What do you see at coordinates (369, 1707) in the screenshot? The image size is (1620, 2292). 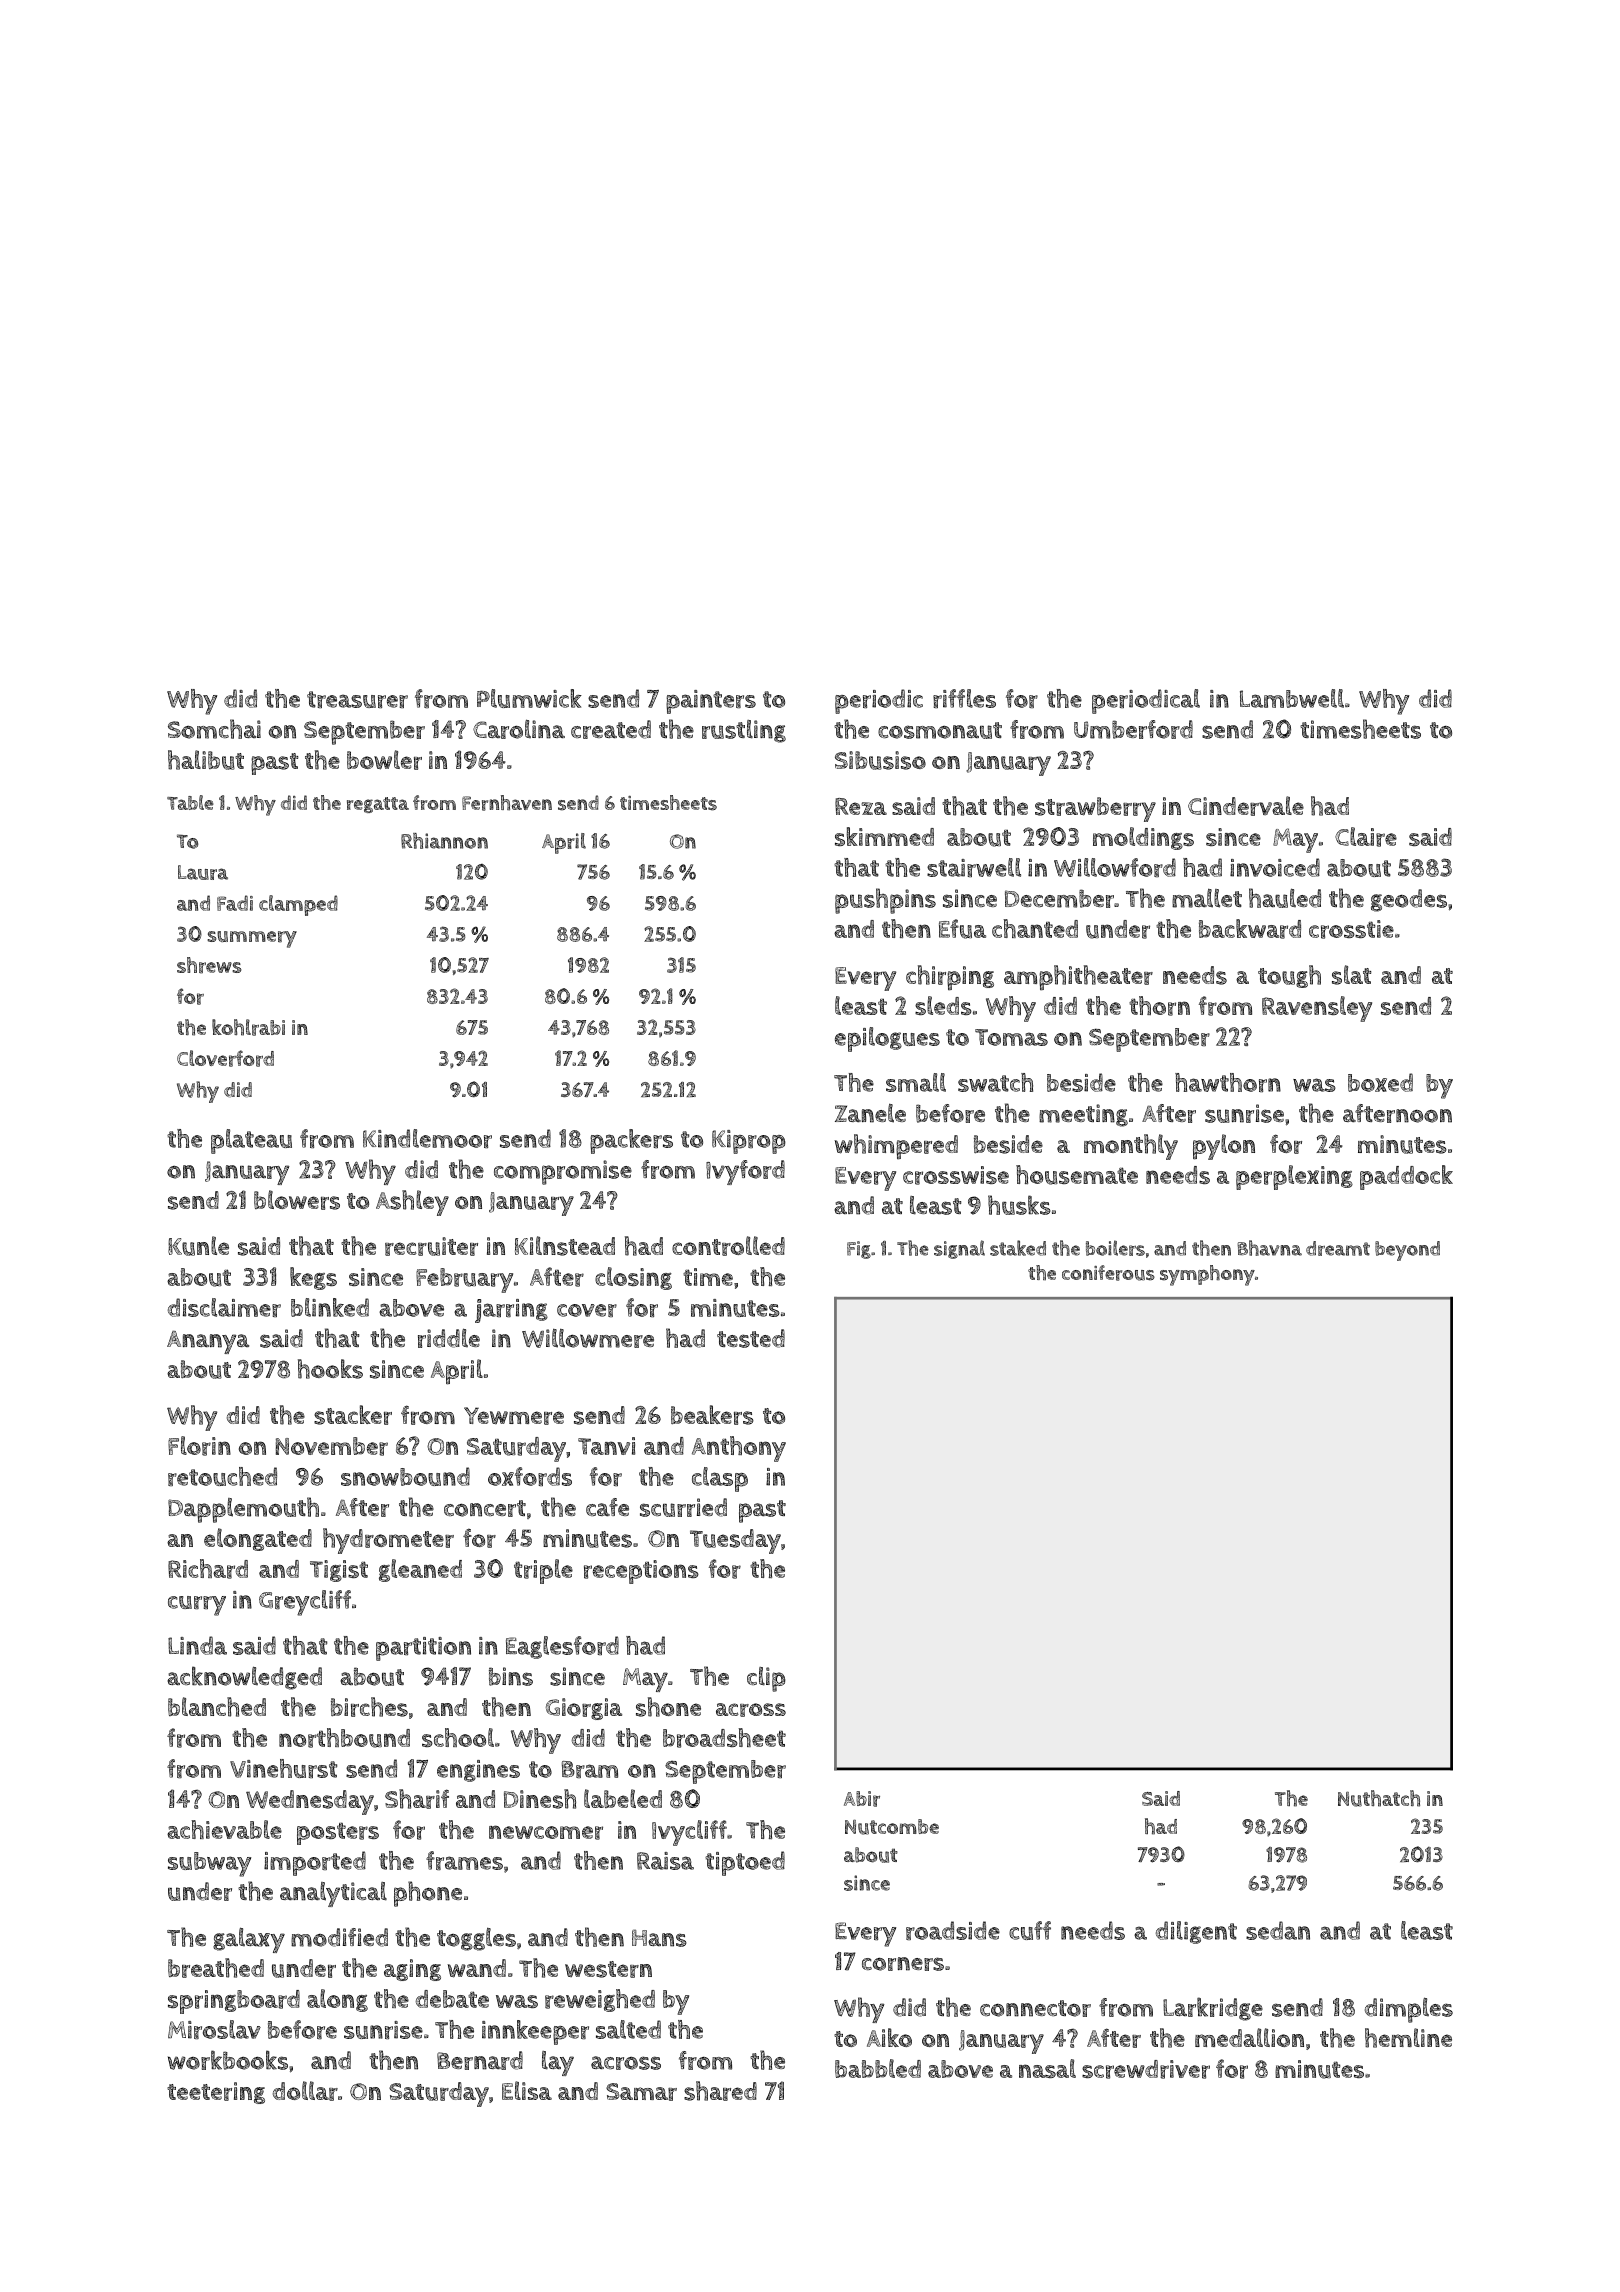 I see `birches` at bounding box center [369, 1707].
